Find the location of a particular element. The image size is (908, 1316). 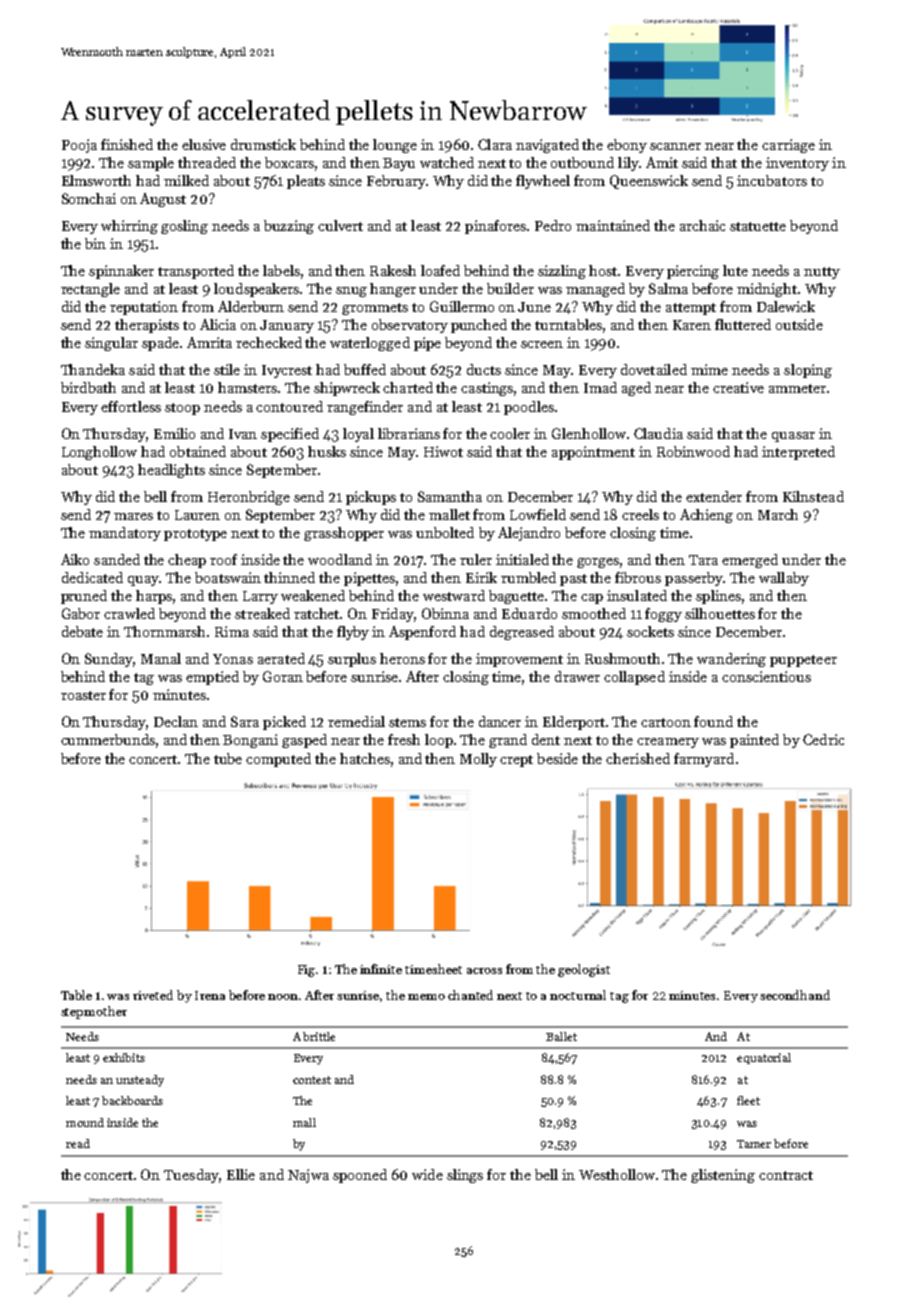

lounge is located at coordinates (395, 146).
